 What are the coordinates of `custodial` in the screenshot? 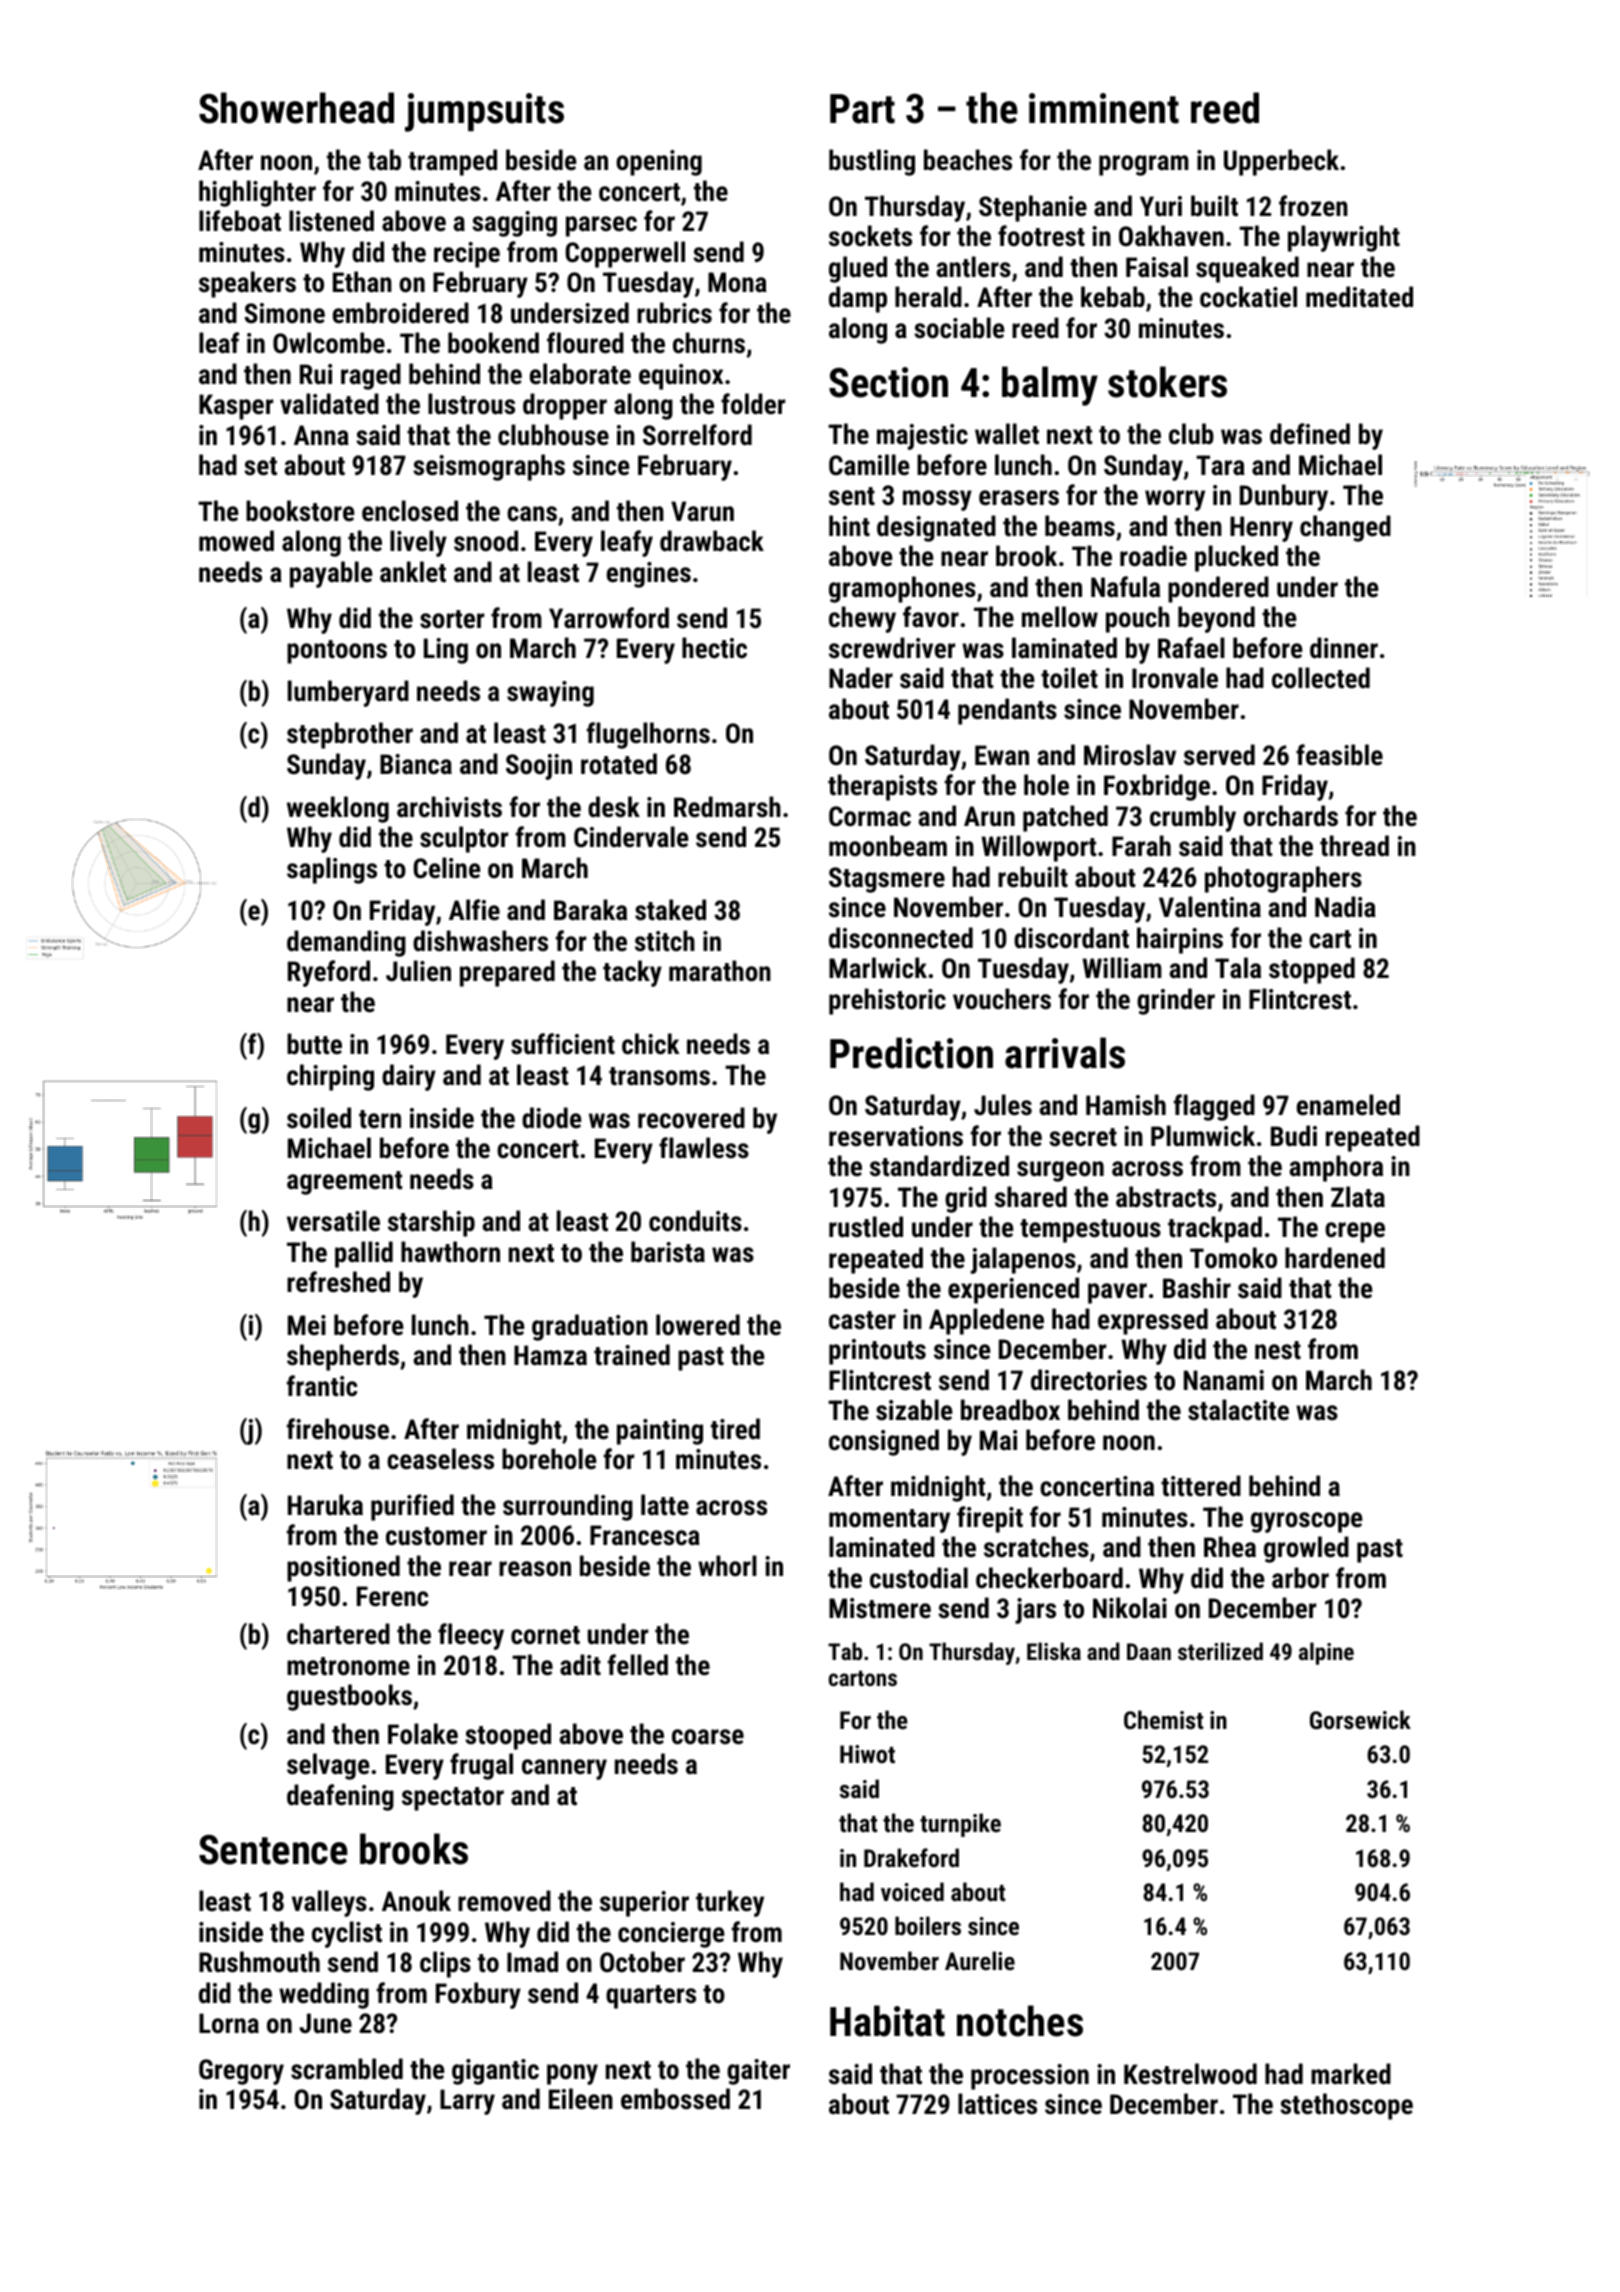 It's located at (919, 1578).
